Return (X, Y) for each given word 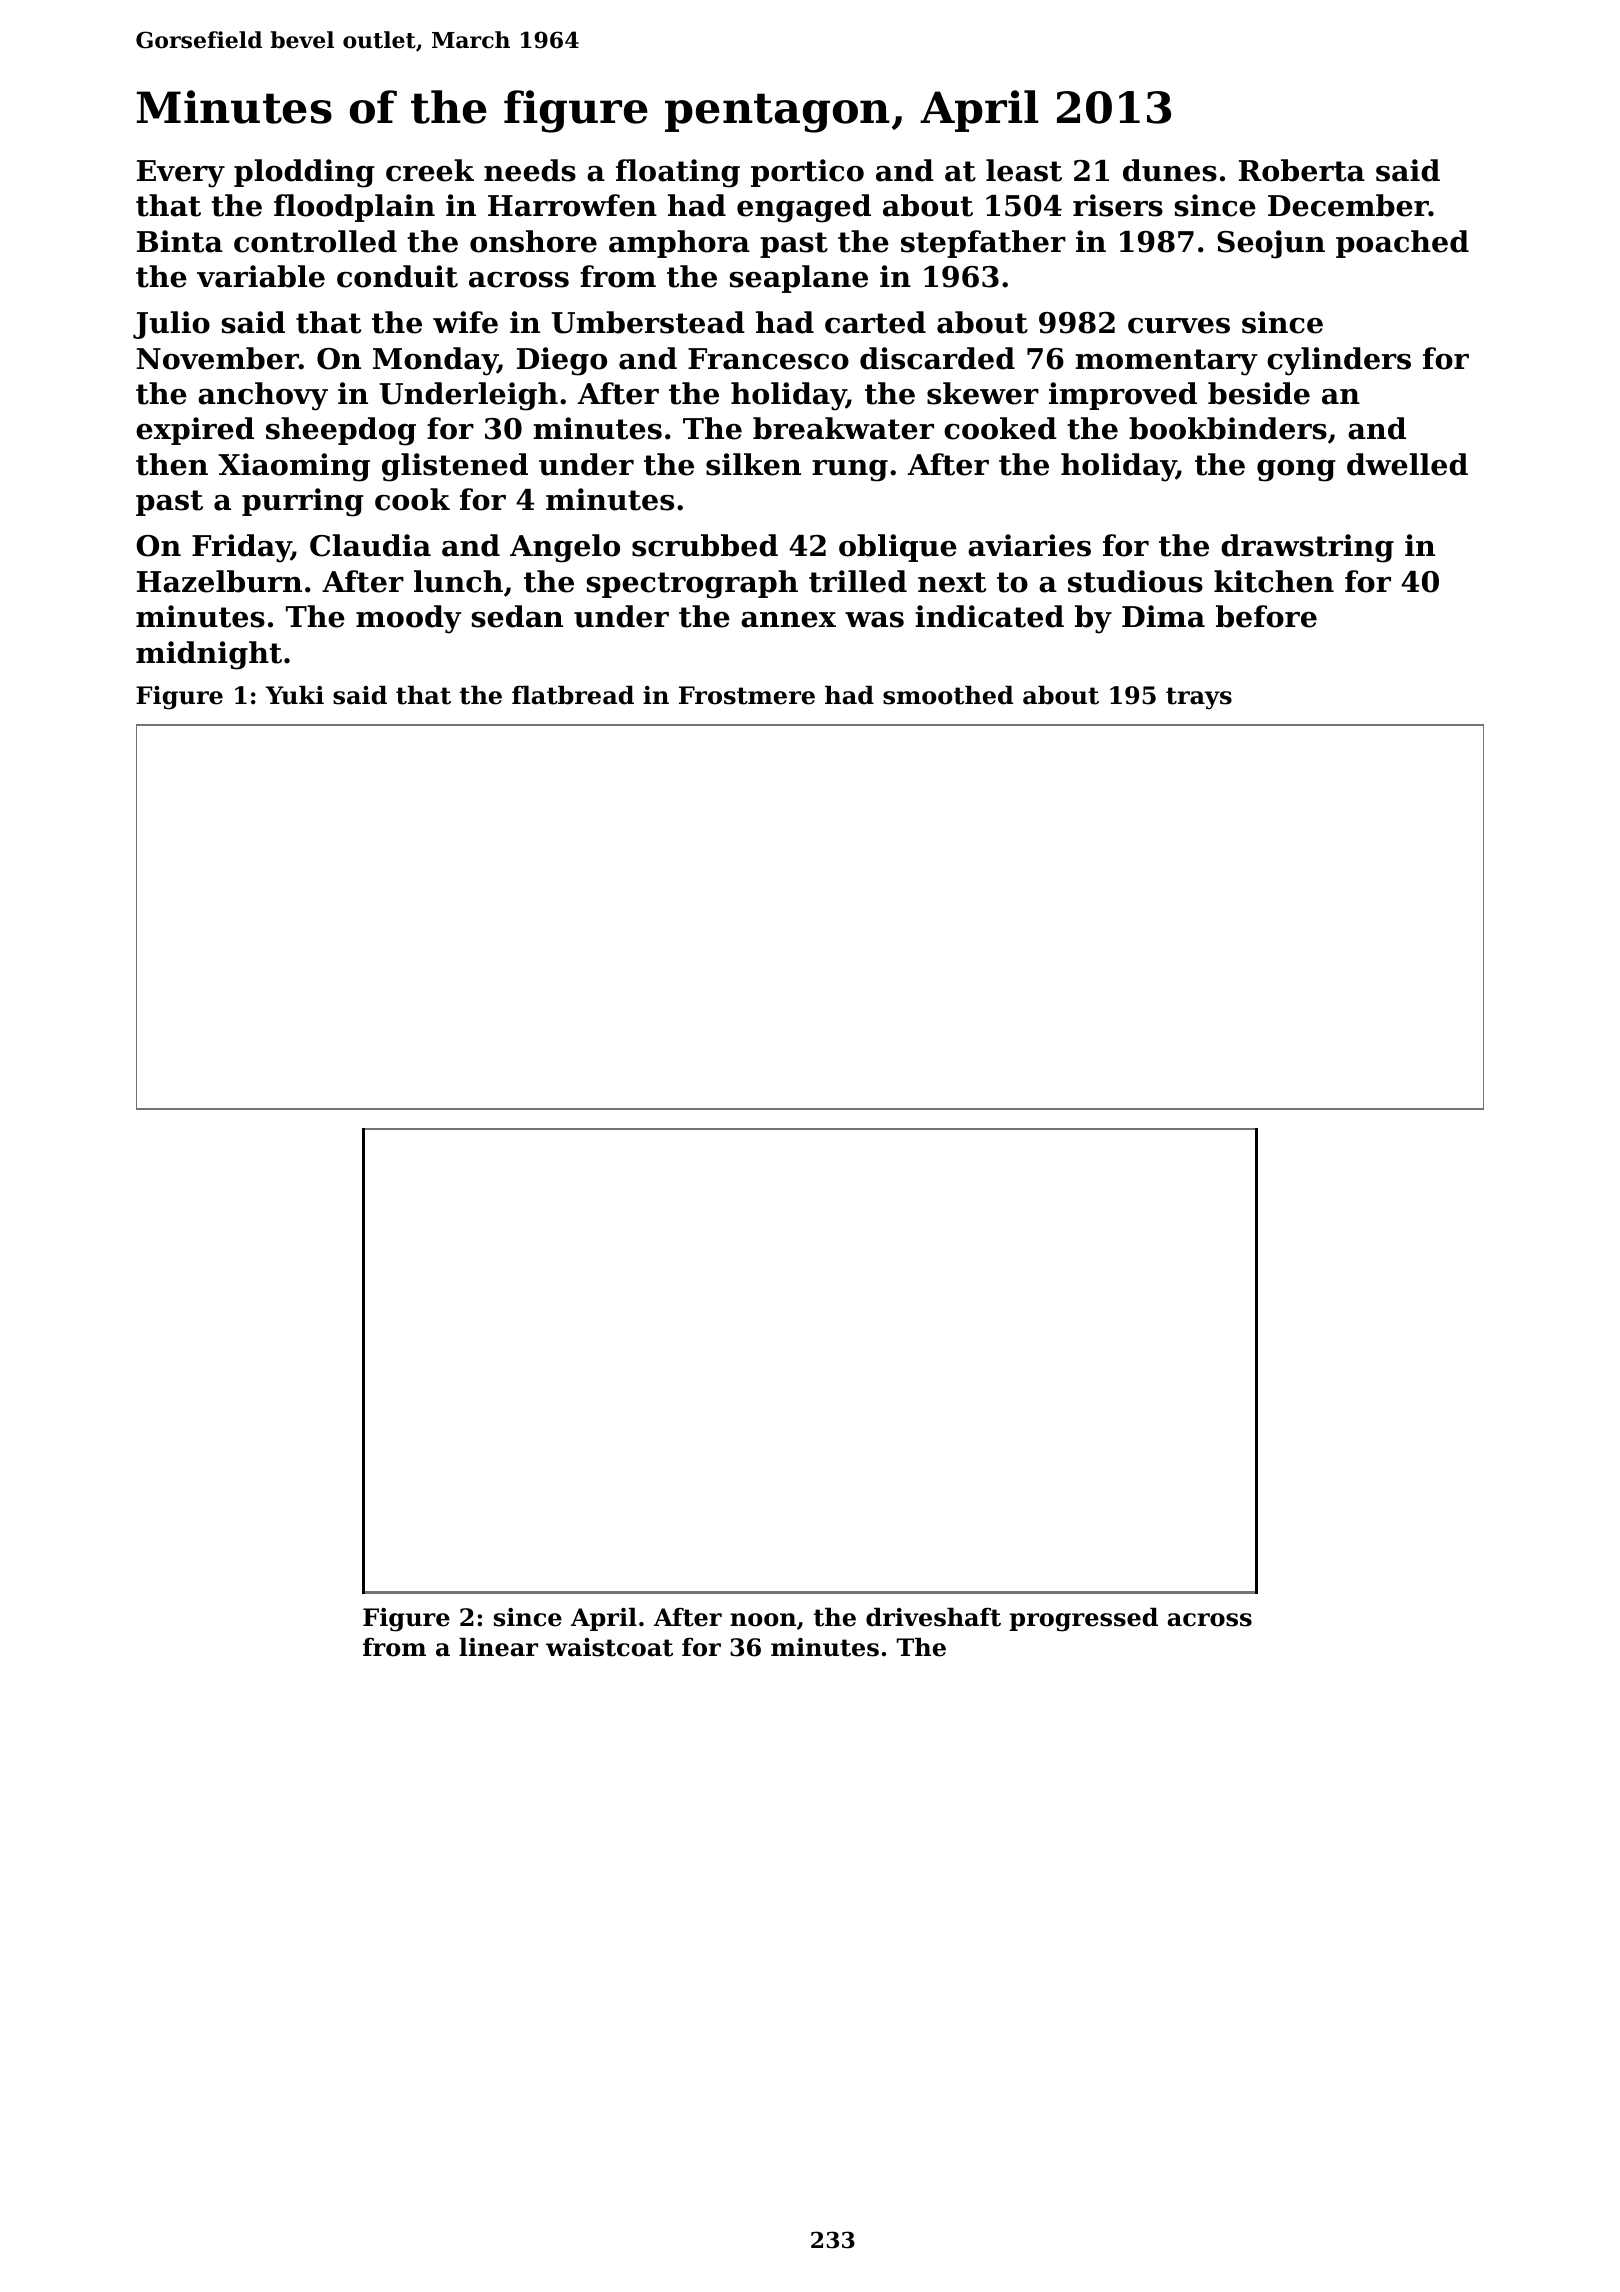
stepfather (983, 244)
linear (498, 1647)
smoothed (948, 695)
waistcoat (609, 1647)
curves (1179, 326)
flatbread (573, 695)
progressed (1084, 1619)
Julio (171, 325)
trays (1199, 698)
